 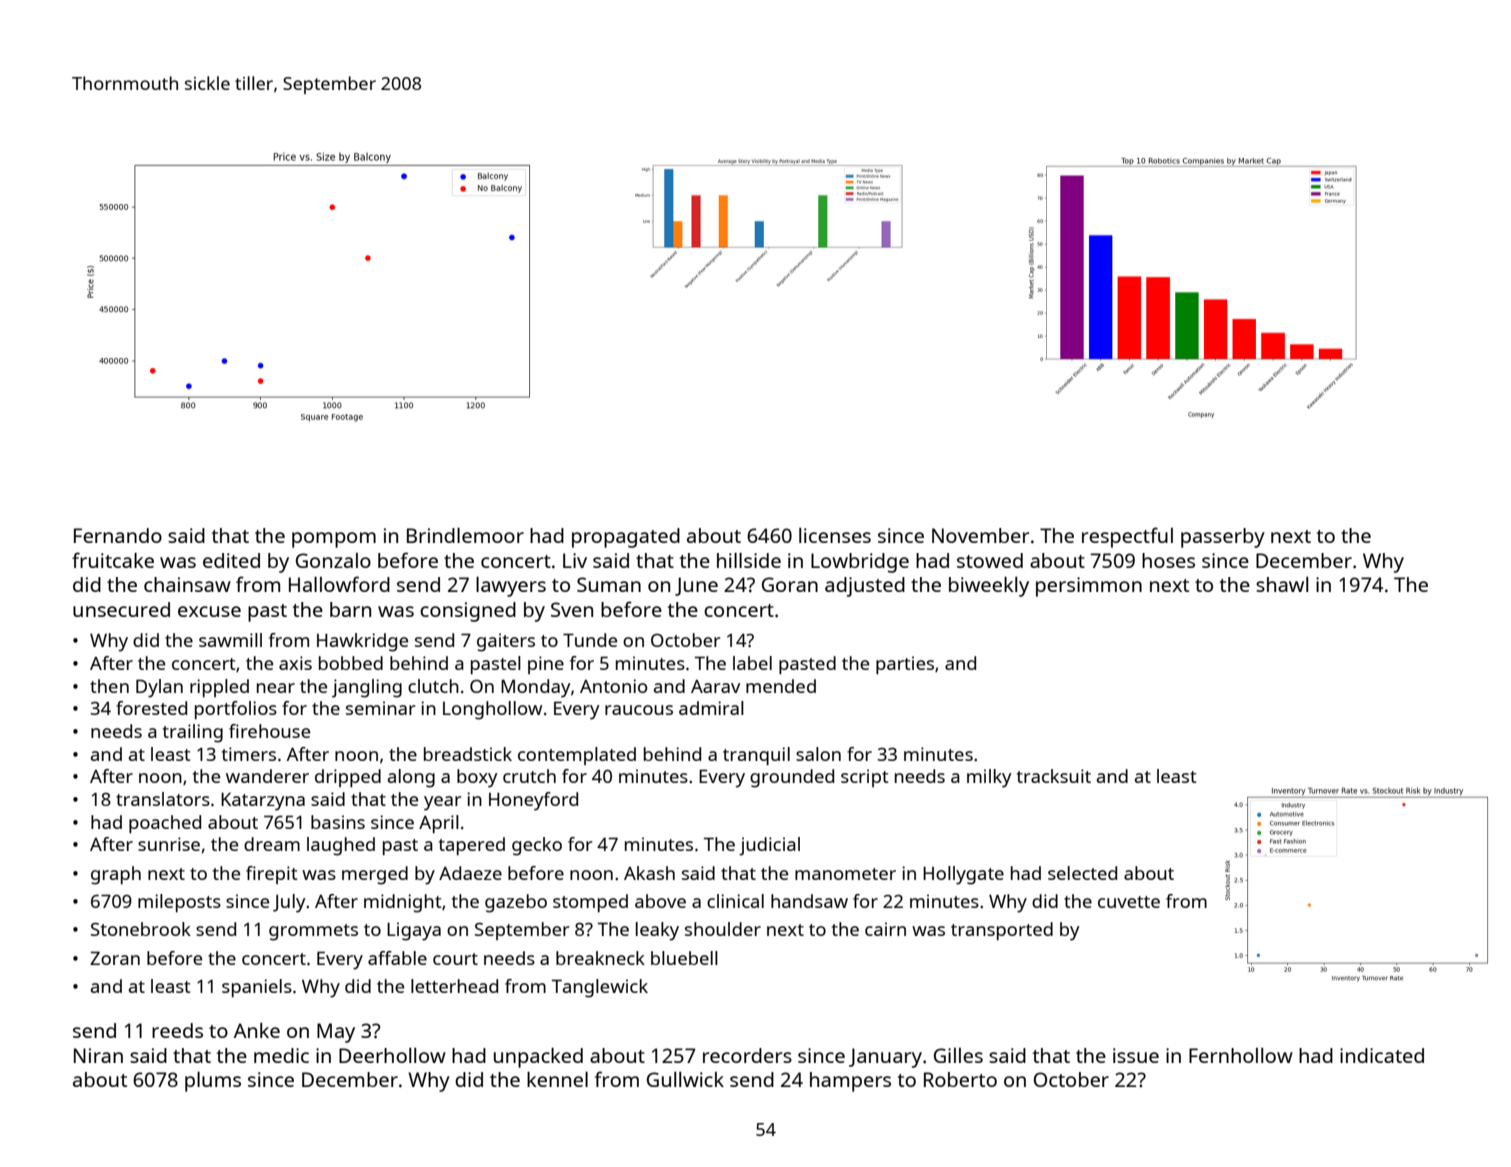 I want to click on shawl, so click(x=1282, y=584).
